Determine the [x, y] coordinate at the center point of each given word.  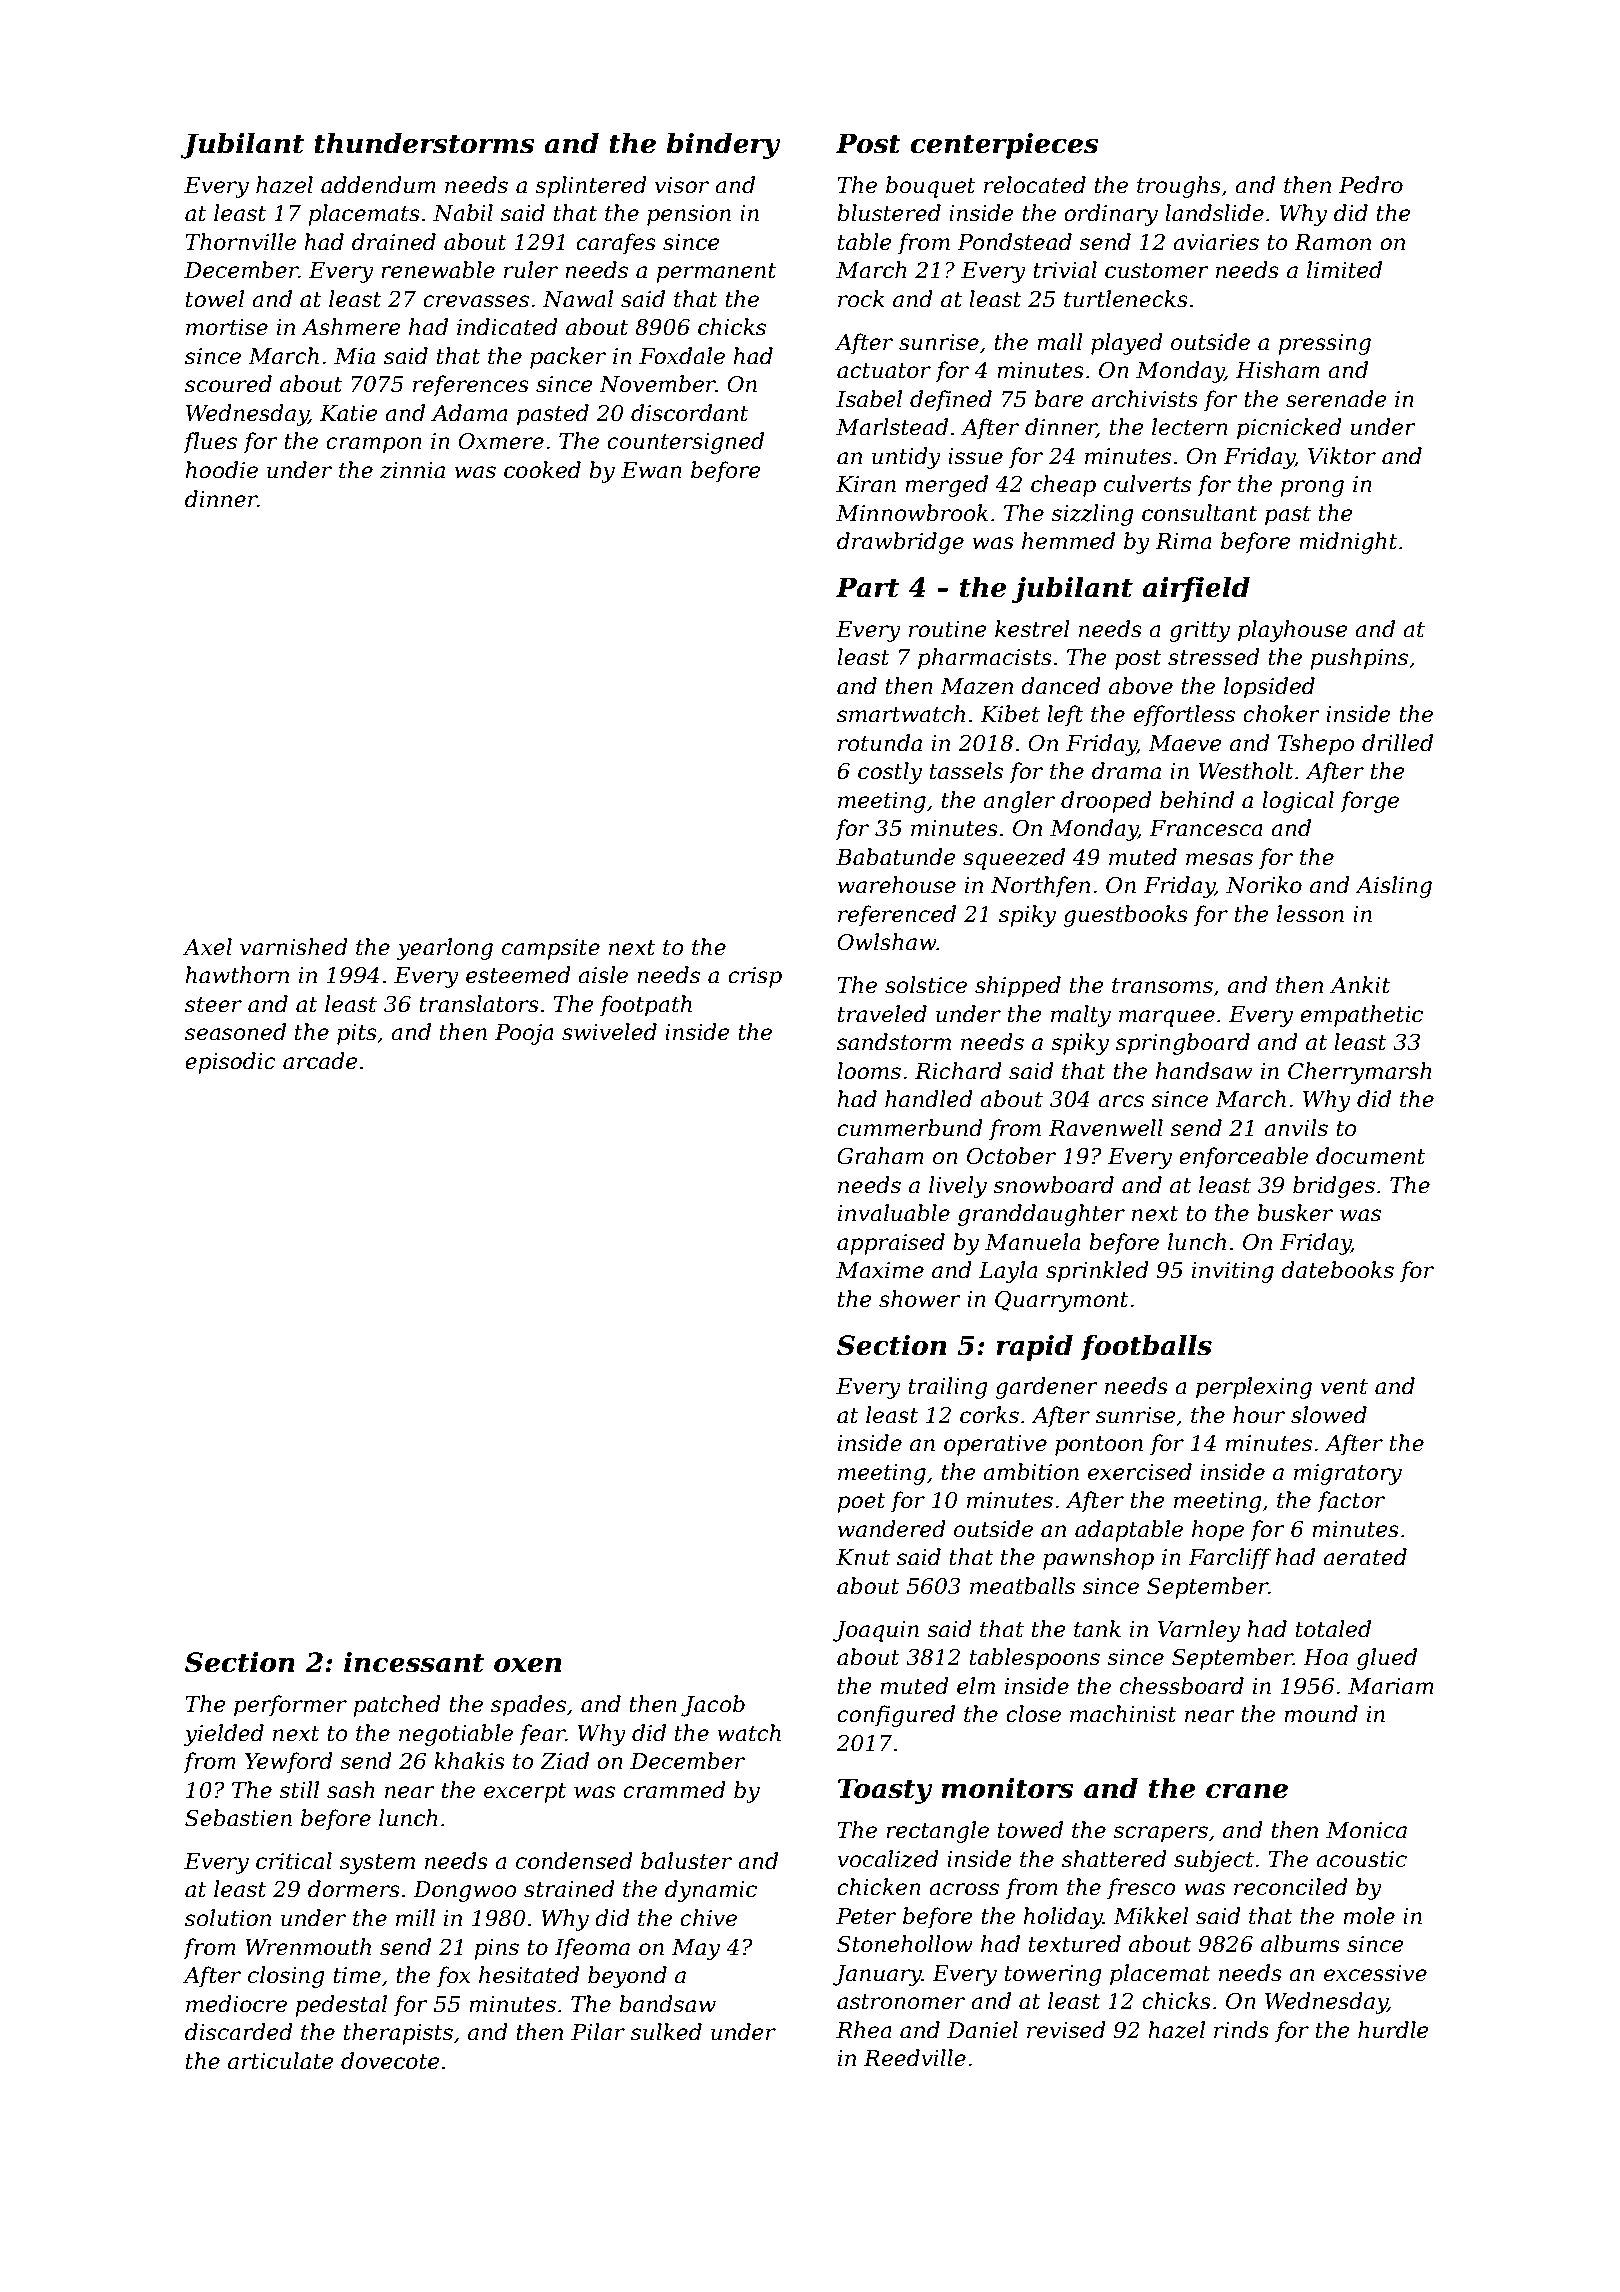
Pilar [598, 2032]
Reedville [915, 2058]
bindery [723, 146]
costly [890, 773]
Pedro [1371, 185]
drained [394, 242]
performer [290, 1706]
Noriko [1264, 885]
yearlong [445, 949]
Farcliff [1230, 1559]
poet [861, 1503]
